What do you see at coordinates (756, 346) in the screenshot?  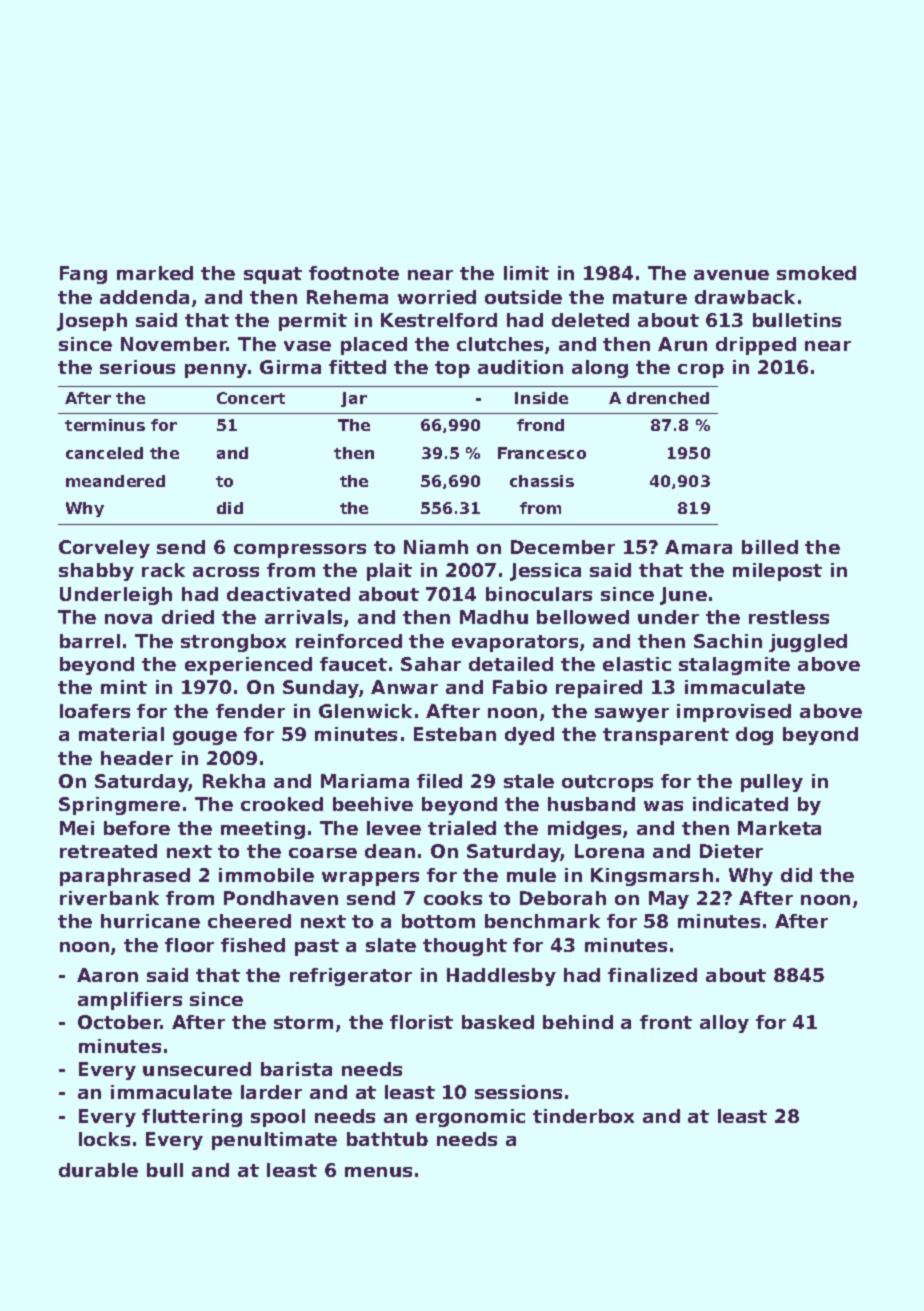 I see `dripped` at bounding box center [756, 346].
